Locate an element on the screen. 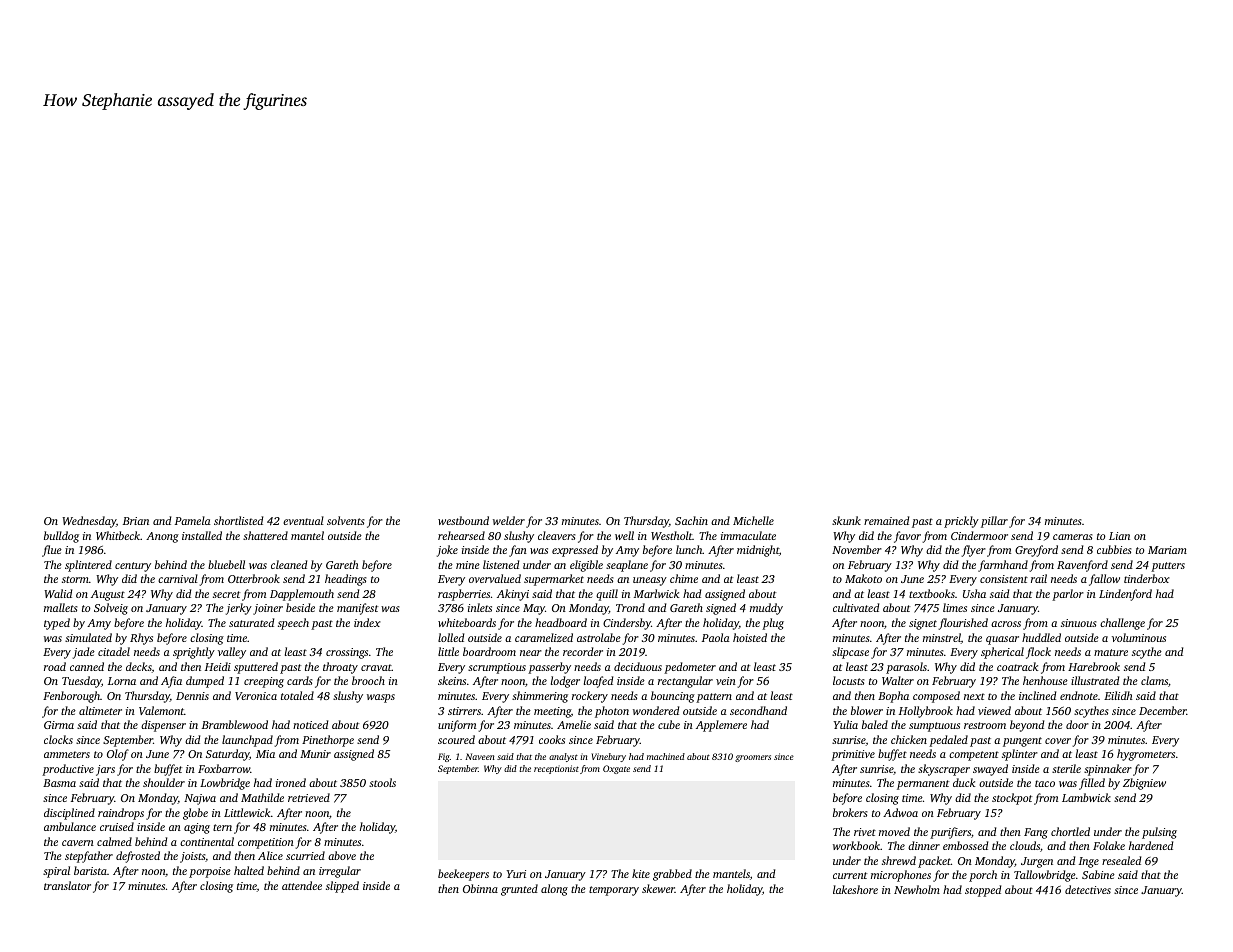 The width and height of the screenshot is (1233, 952). translator is located at coordinates (67, 885).
